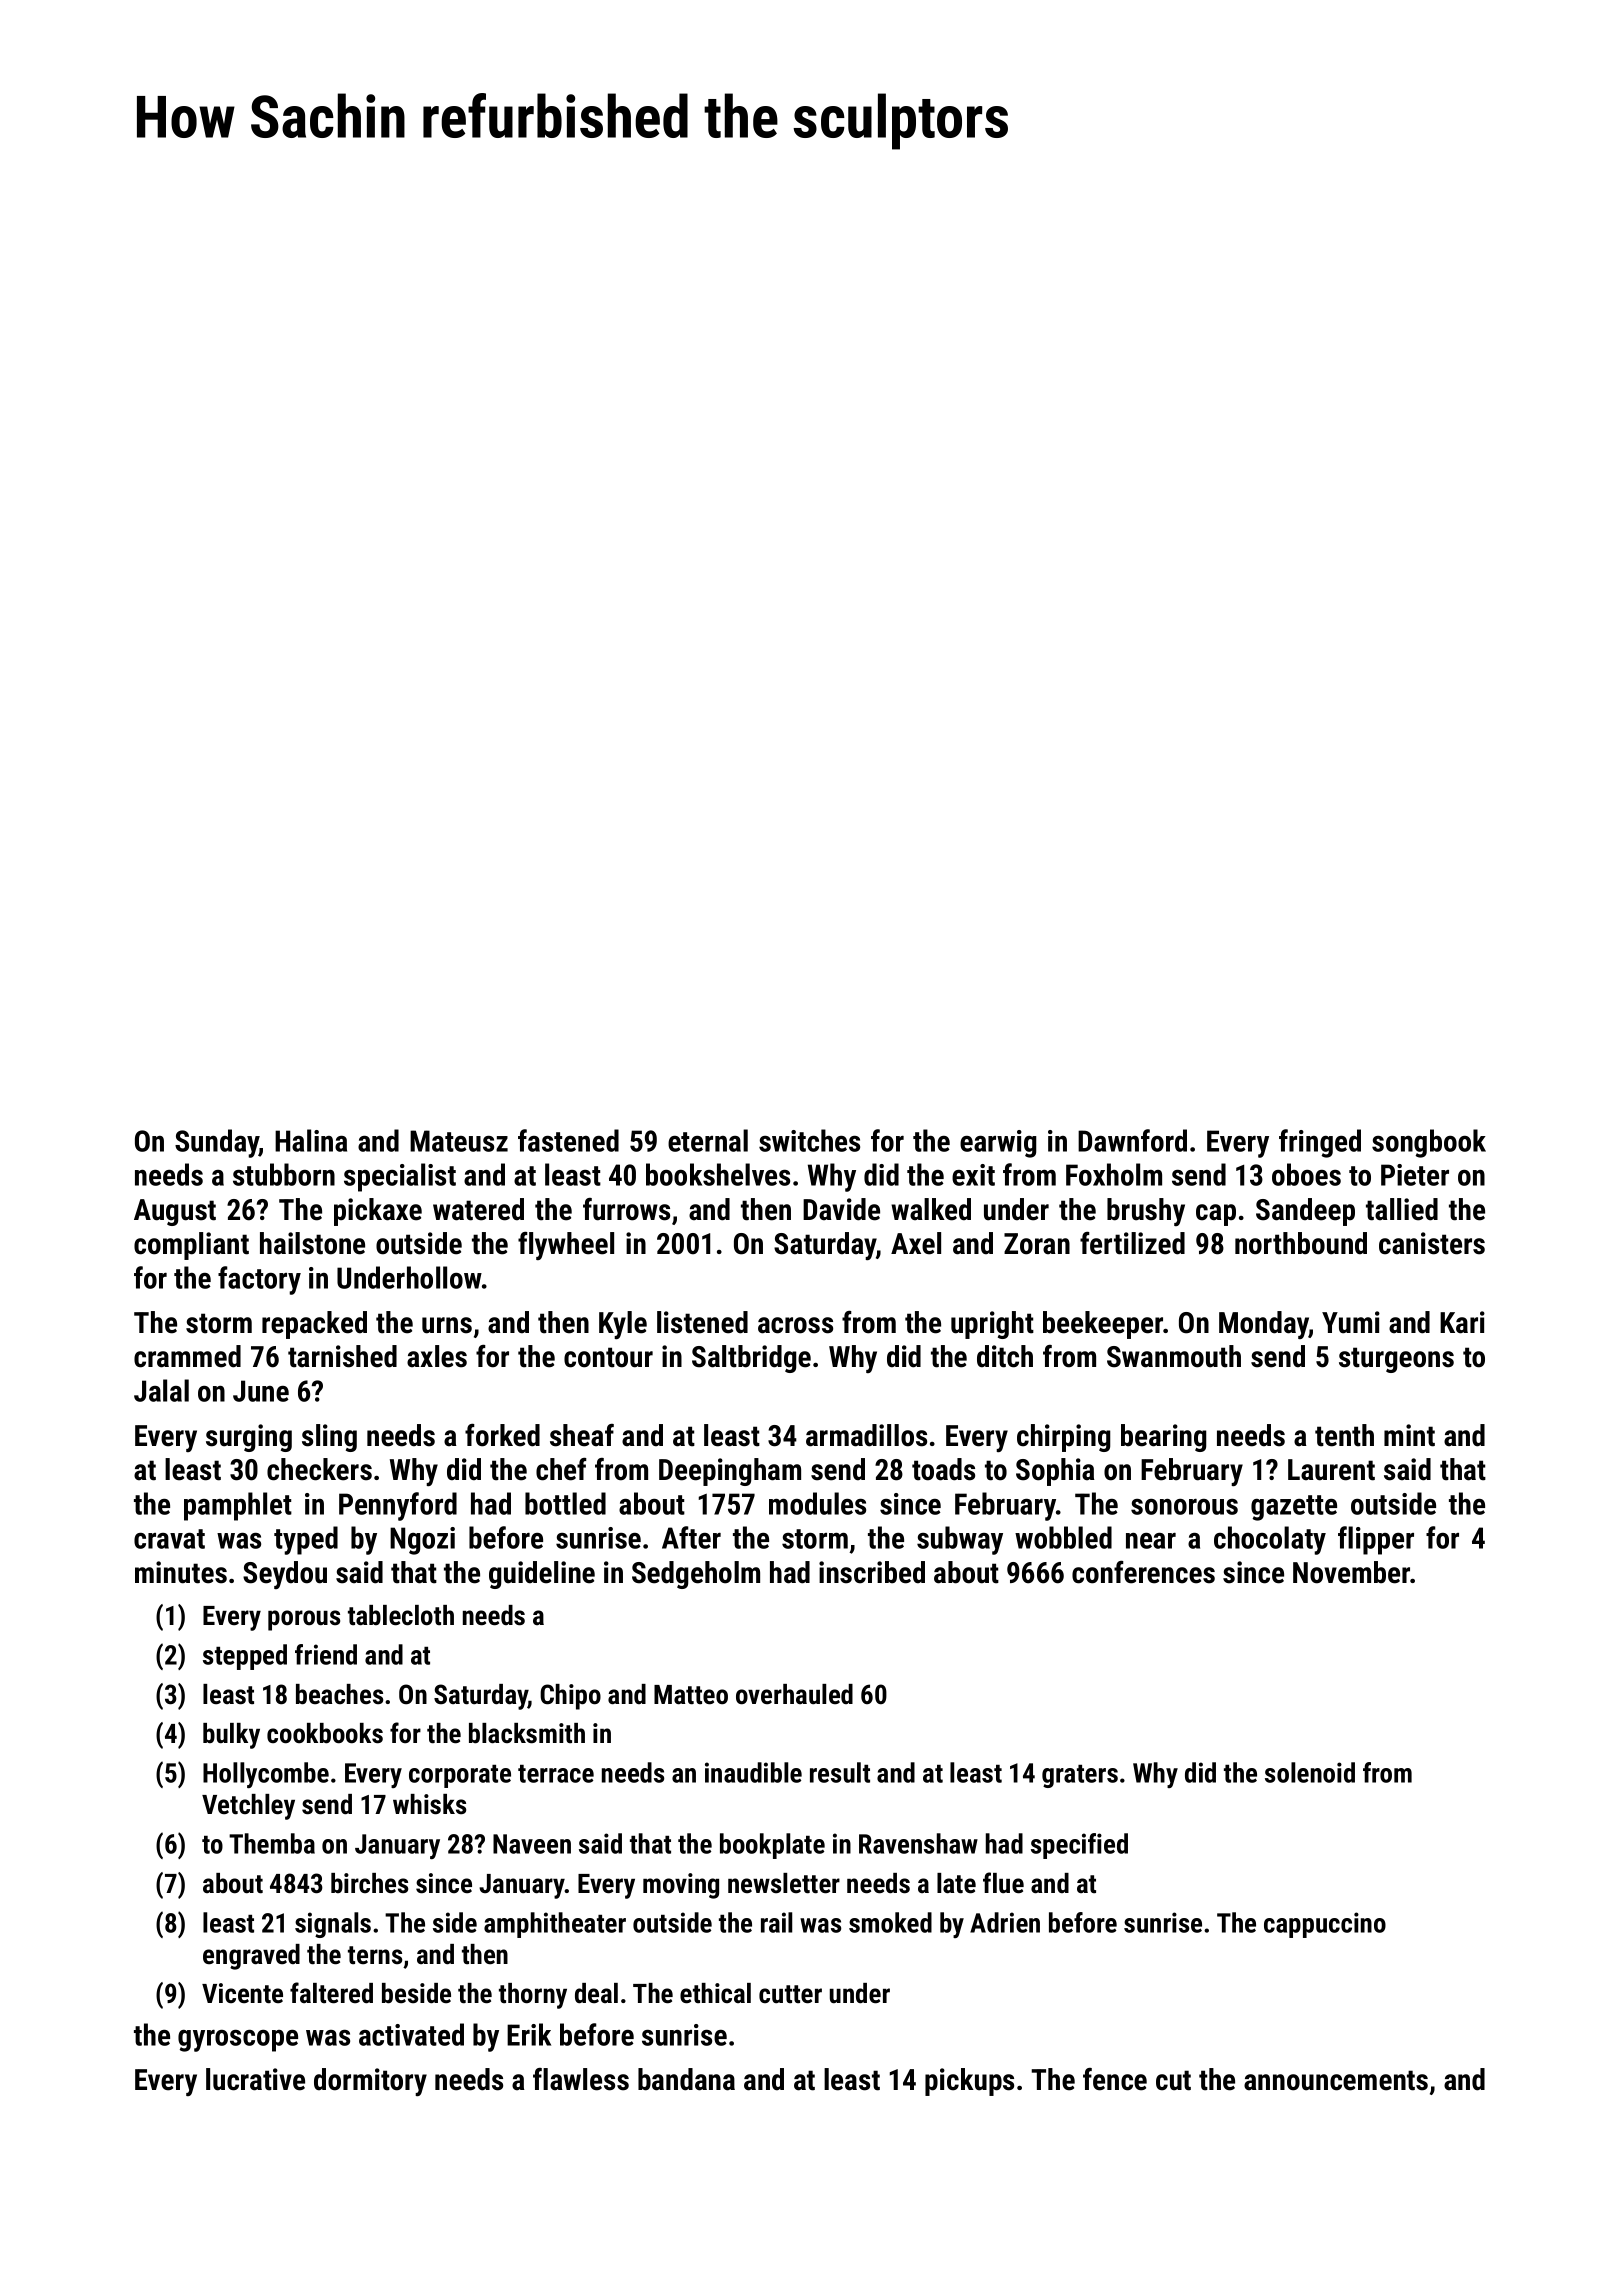  Describe the element at coordinates (329, 1438) in the screenshot. I see `sling` at that location.
